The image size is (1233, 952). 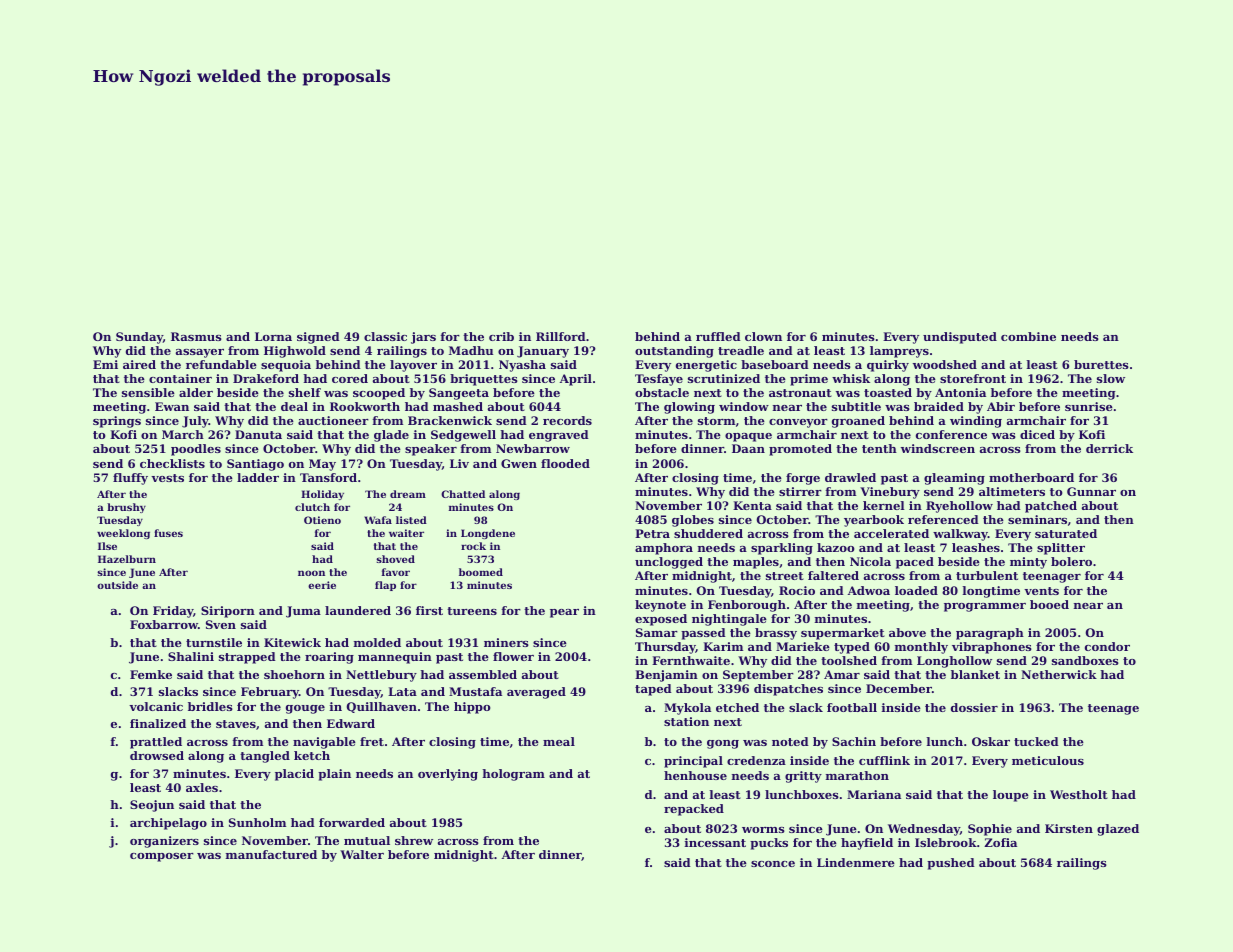 What do you see at coordinates (236, 724) in the page?
I see `staves` at bounding box center [236, 724].
